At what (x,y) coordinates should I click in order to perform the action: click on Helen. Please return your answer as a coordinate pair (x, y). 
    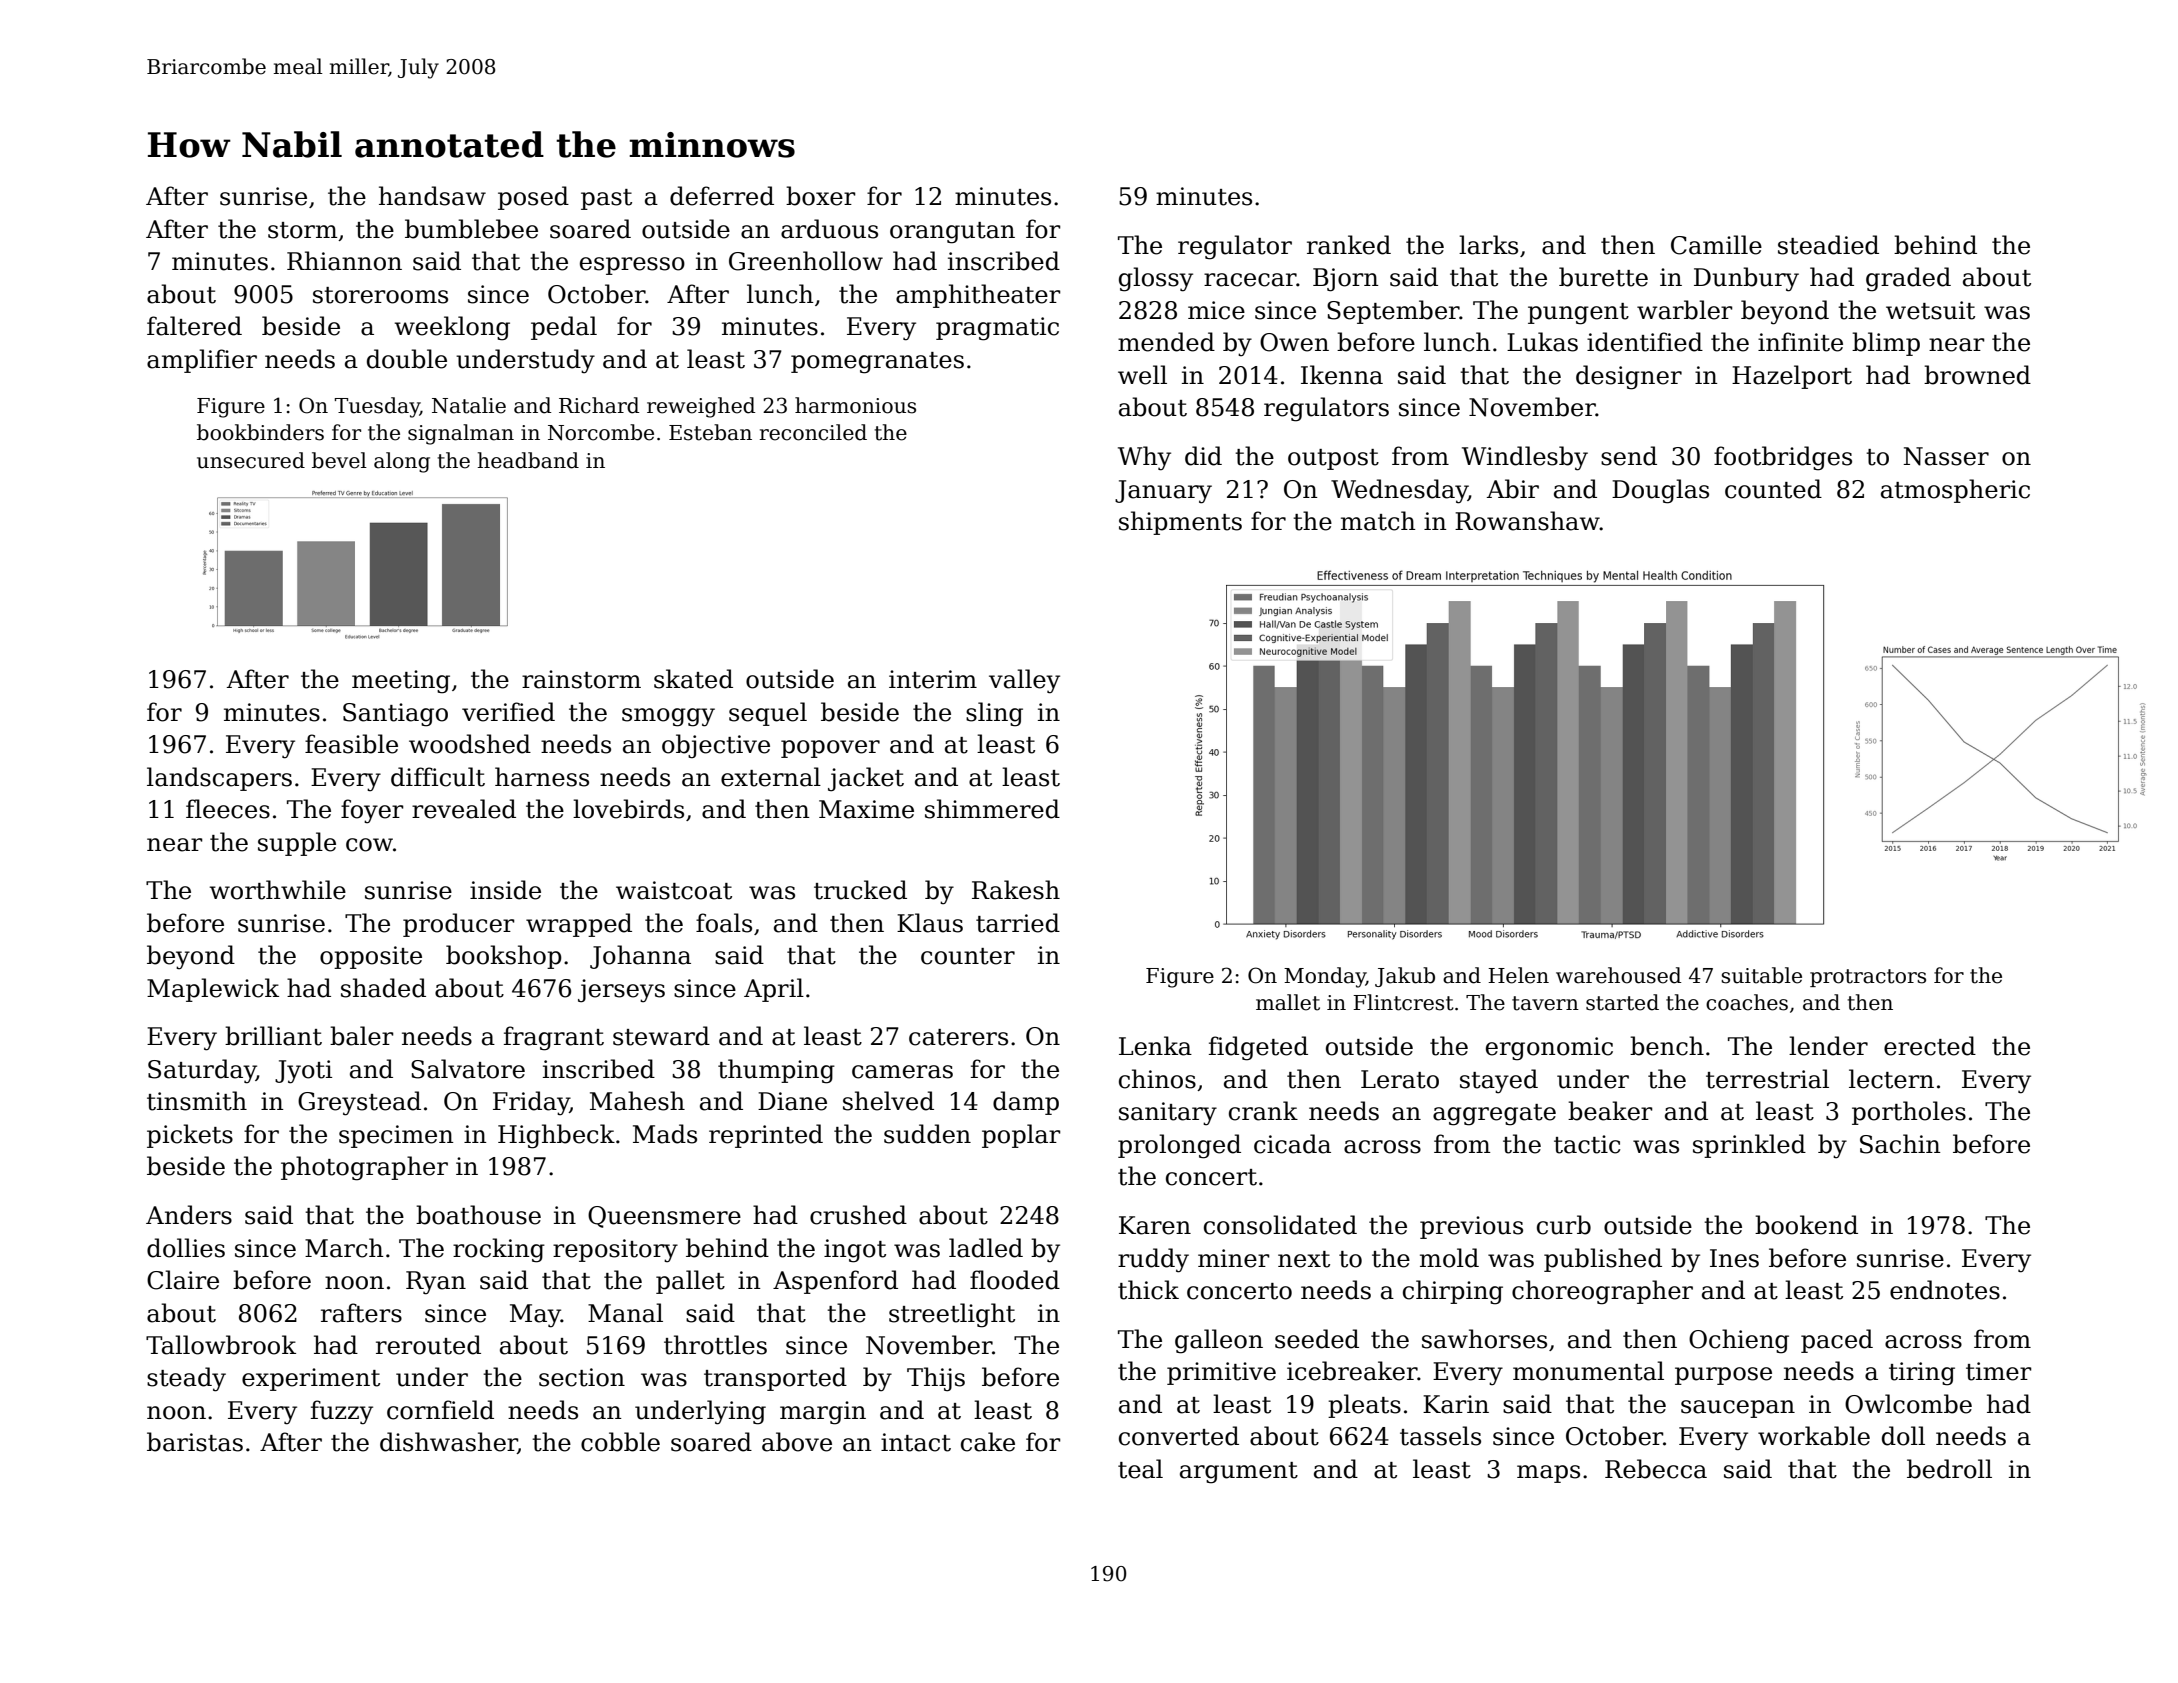
    Looking at the image, I should click on (1518, 975).
